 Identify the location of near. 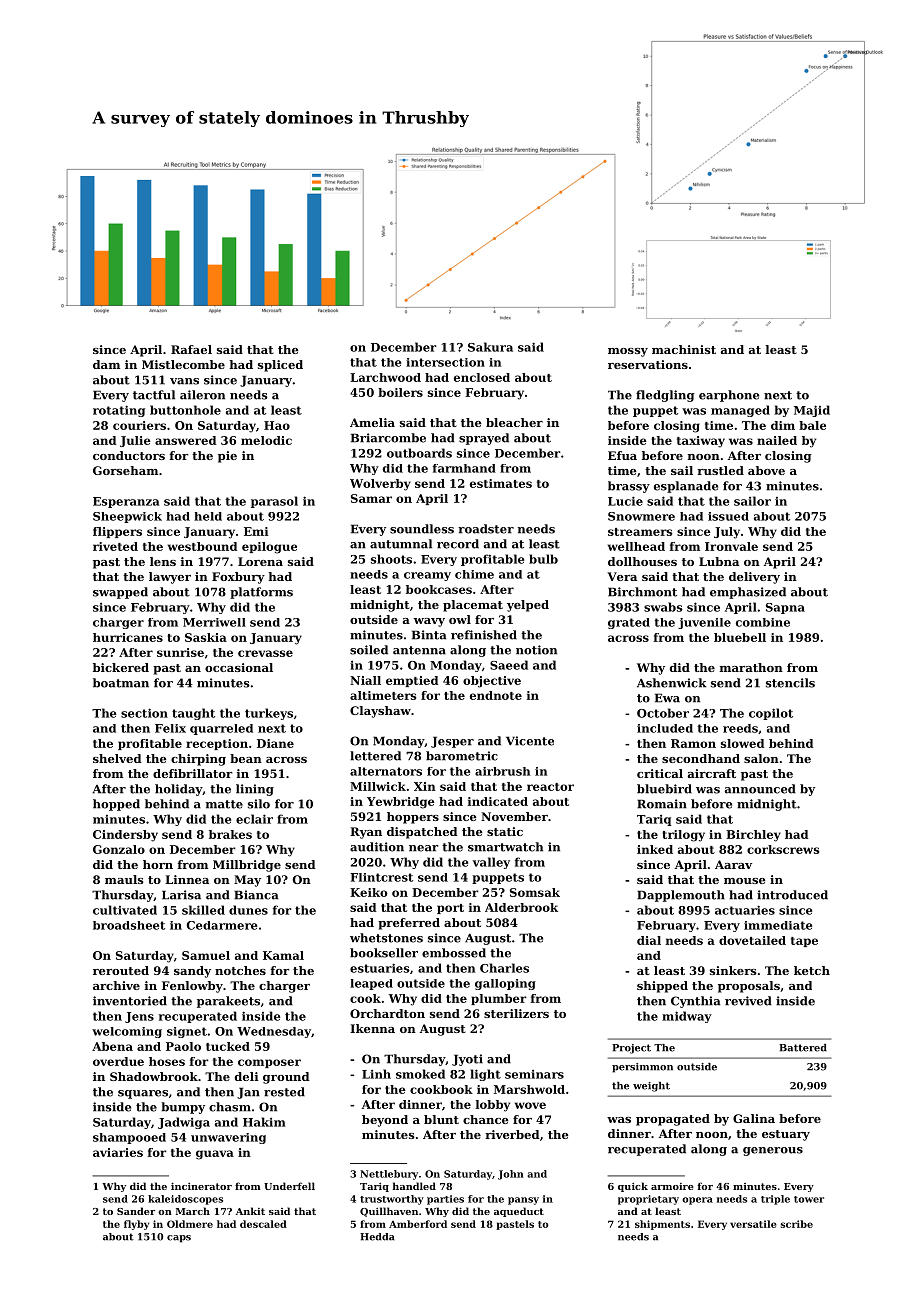
(423, 848).
